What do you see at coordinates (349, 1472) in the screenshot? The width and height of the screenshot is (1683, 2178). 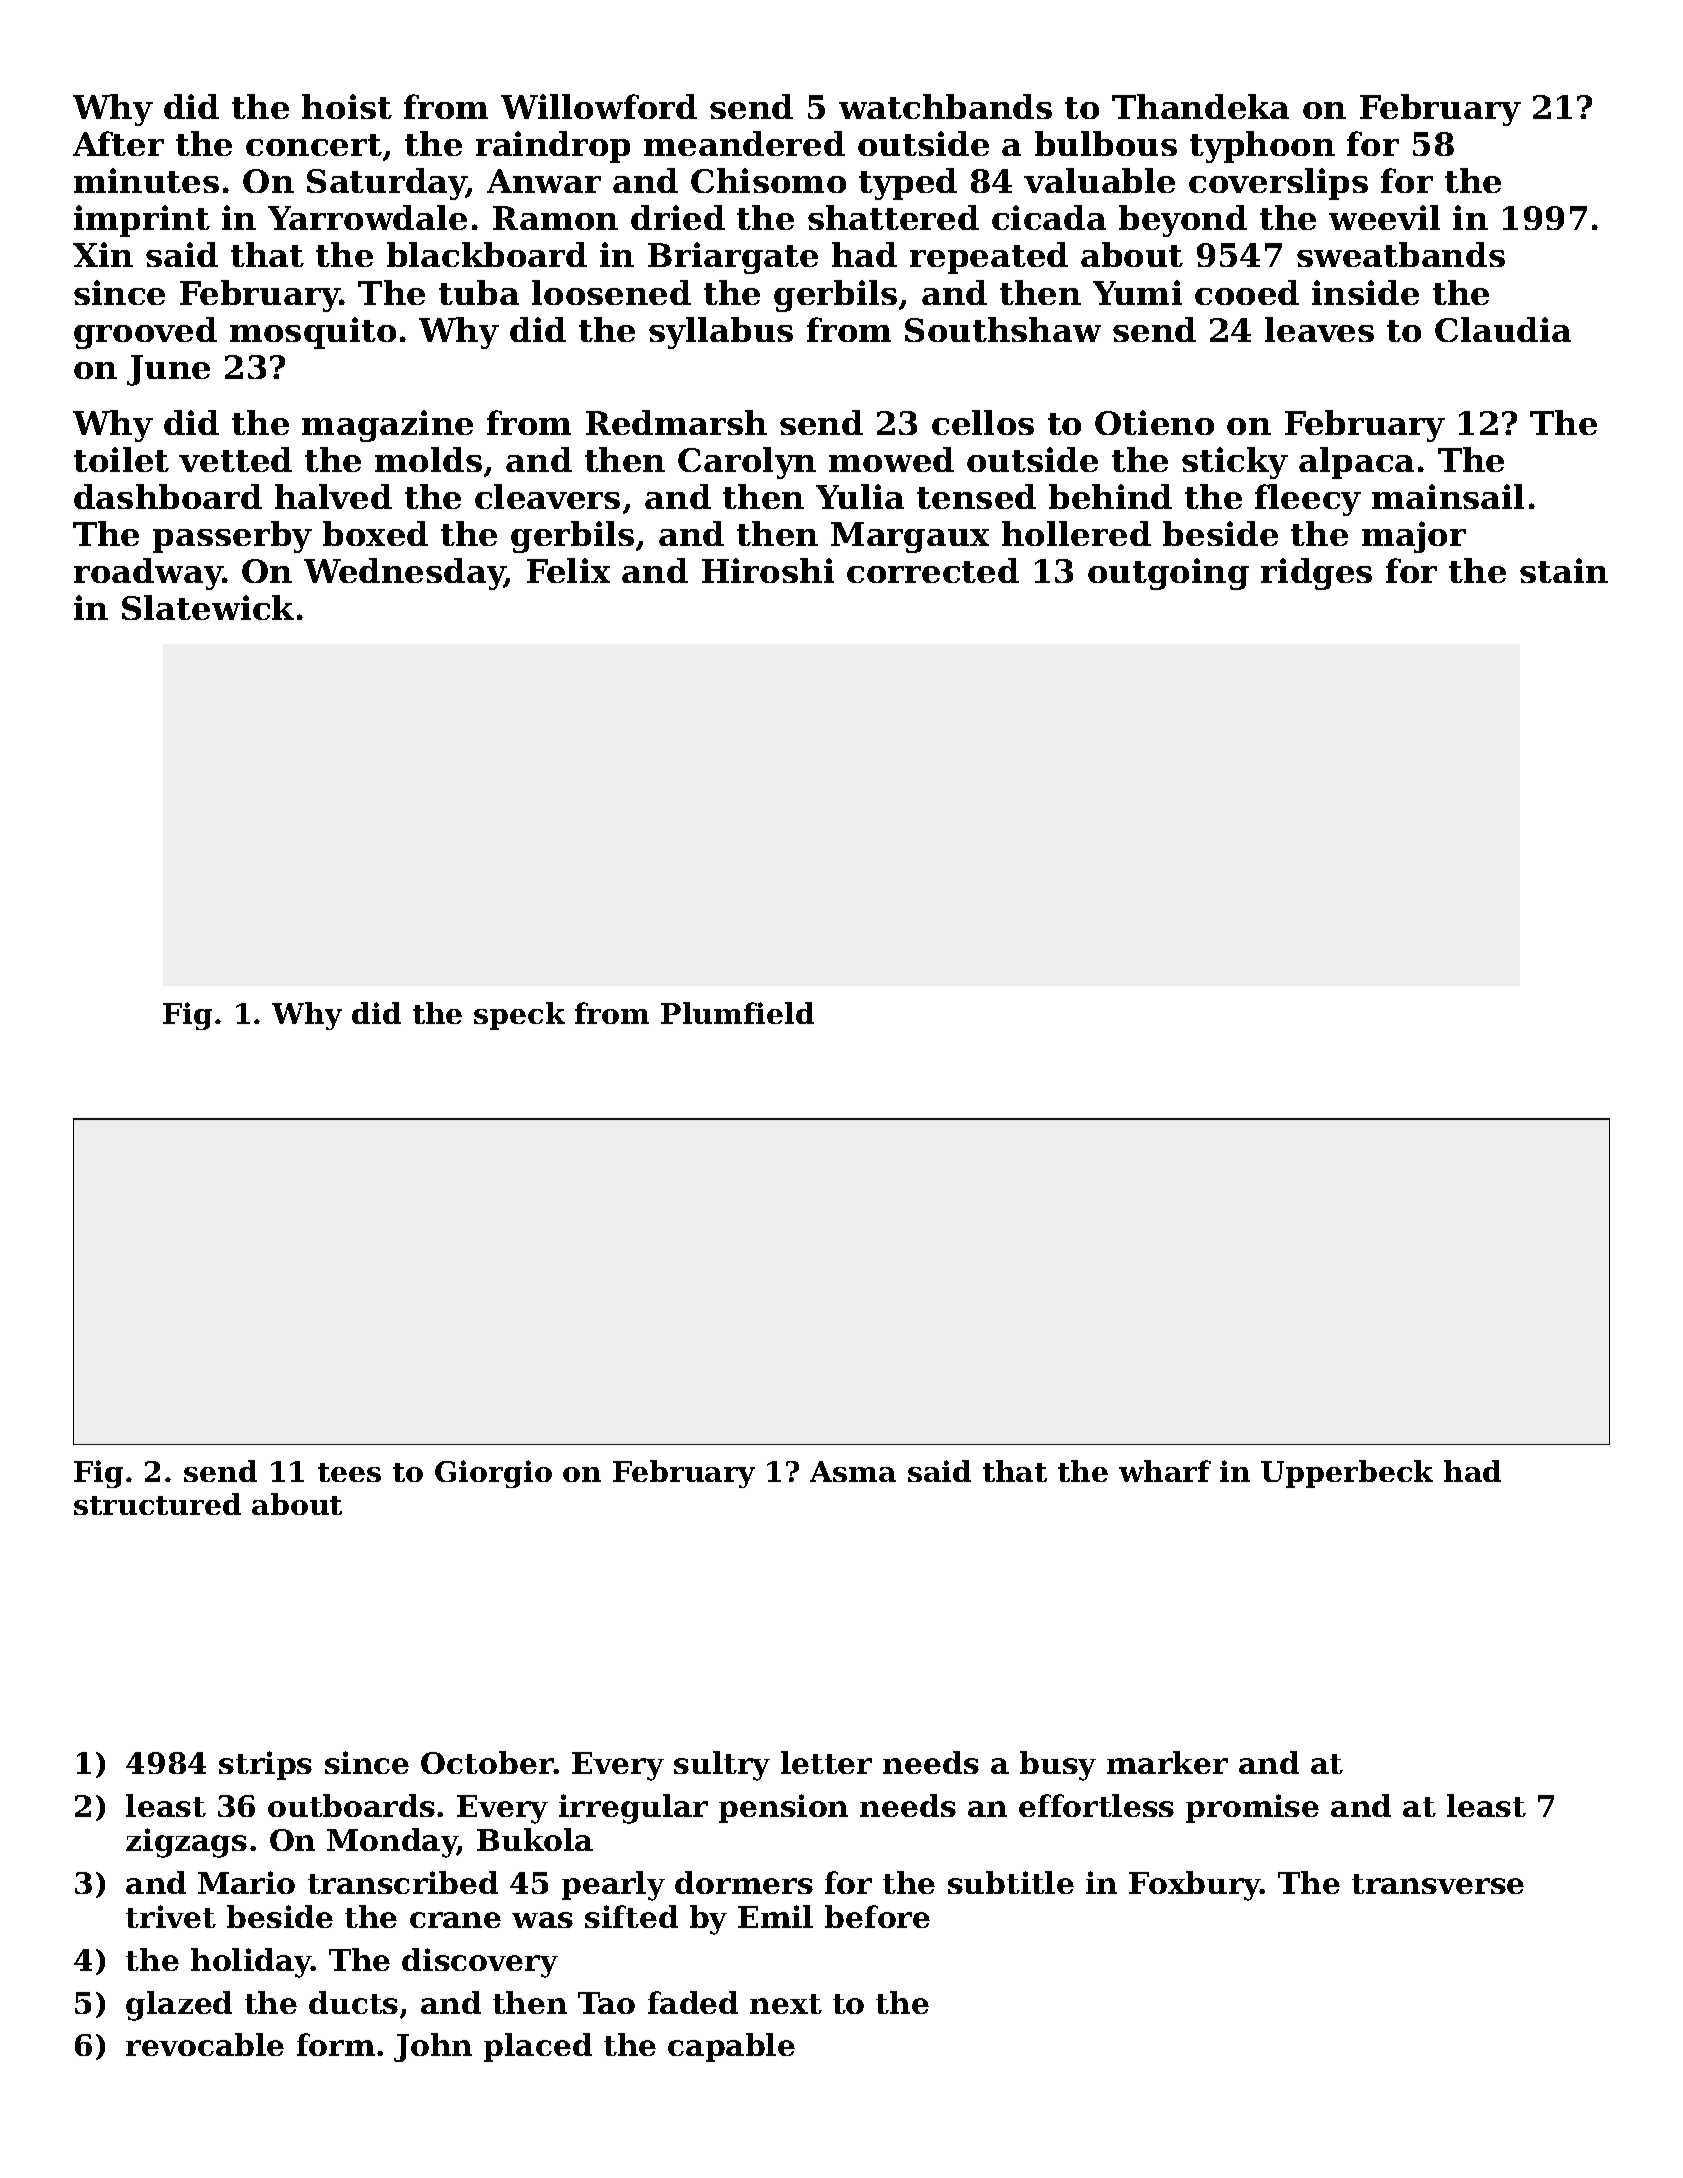 I see `tees` at bounding box center [349, 1472].
